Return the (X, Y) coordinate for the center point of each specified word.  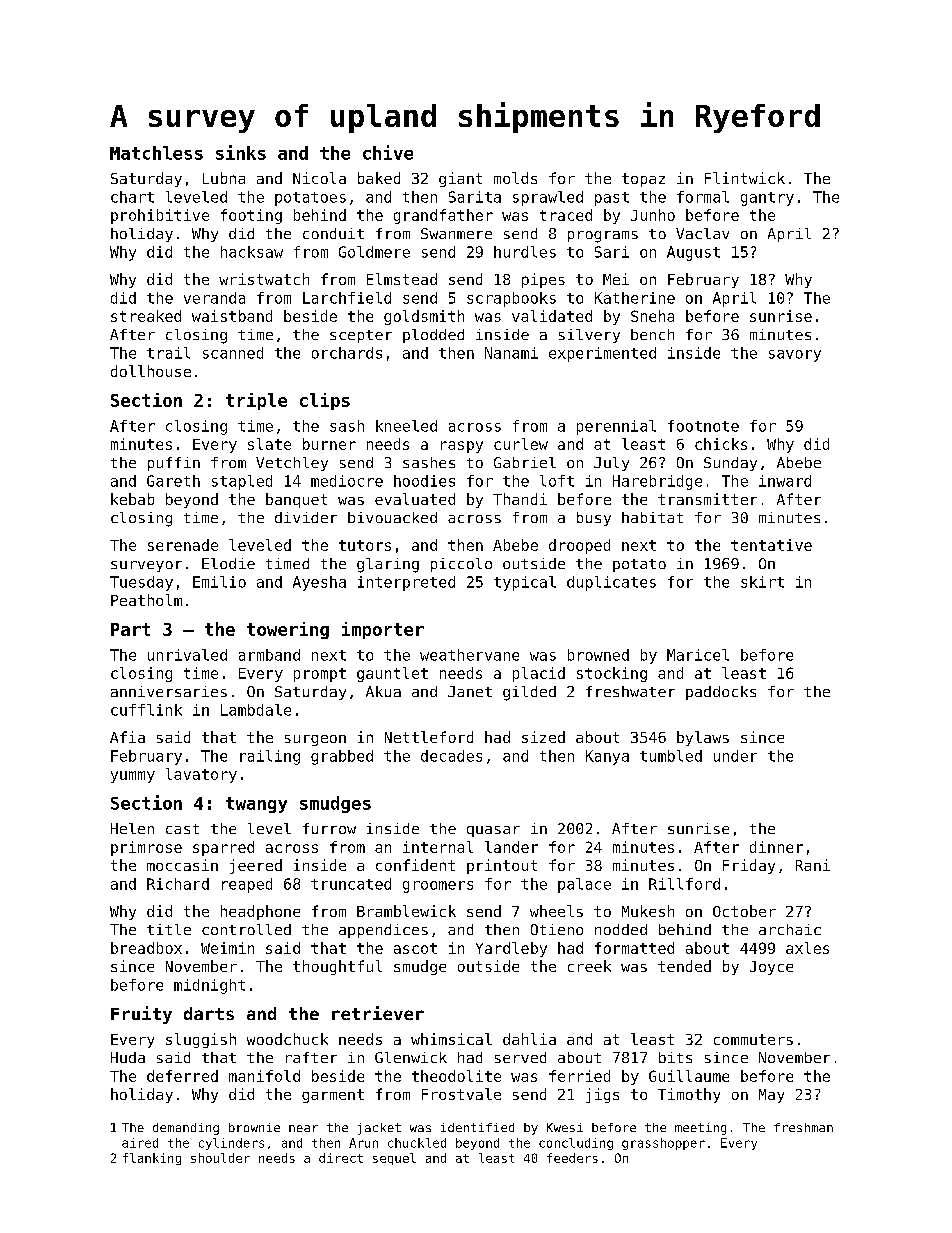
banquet (296, 500)
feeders (572, 1158)
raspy (462, 447)
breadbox (146, 948)
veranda (214, 298)
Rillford (684, 884)
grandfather (443, 216)
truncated (351, 884)
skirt (762, 582)
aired (140, 1143)
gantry (767, 199)
